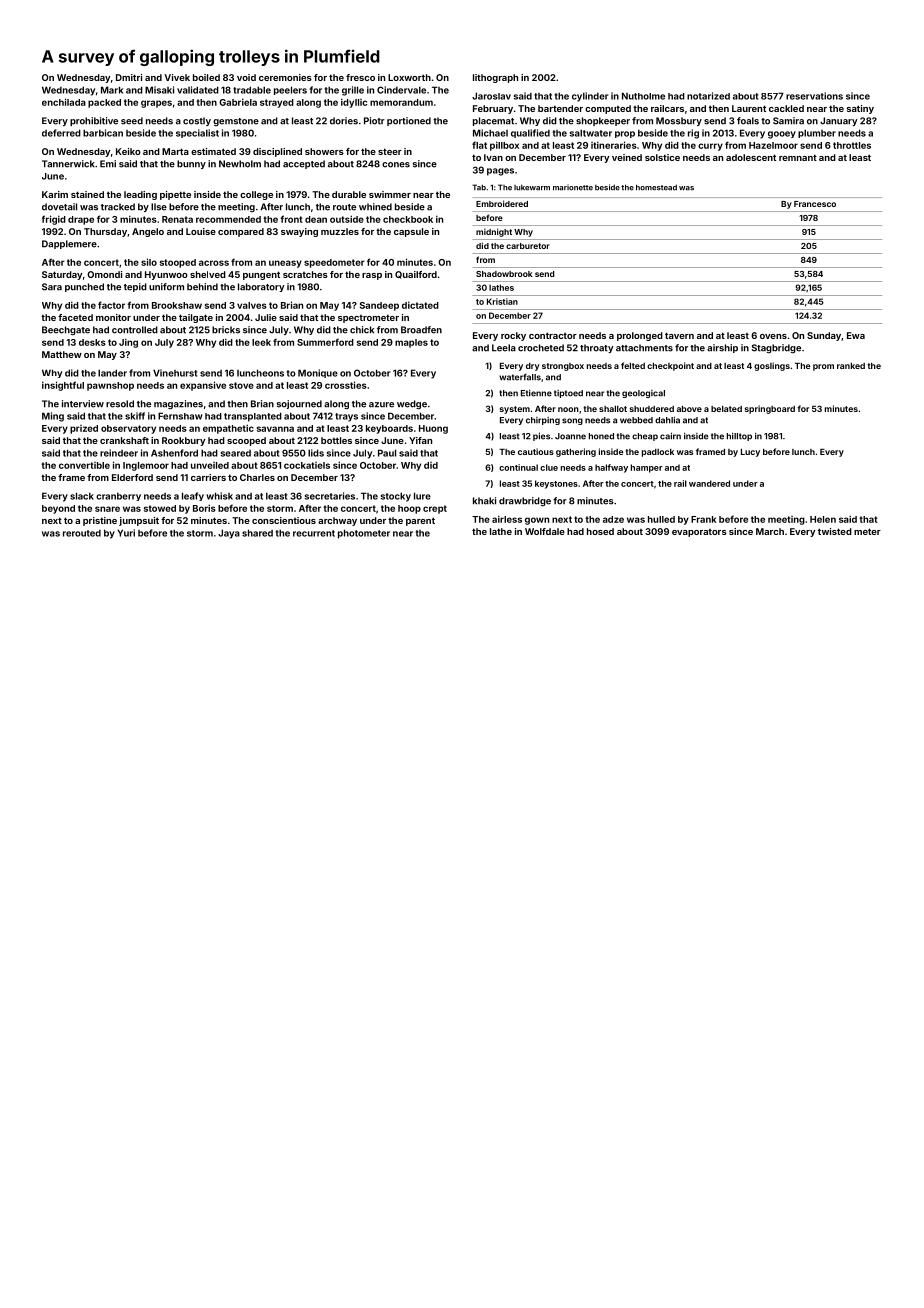 This page has width=924, height=1308. Describe the element at coordinates (214, 263) in the page. I see `across` at that location.
